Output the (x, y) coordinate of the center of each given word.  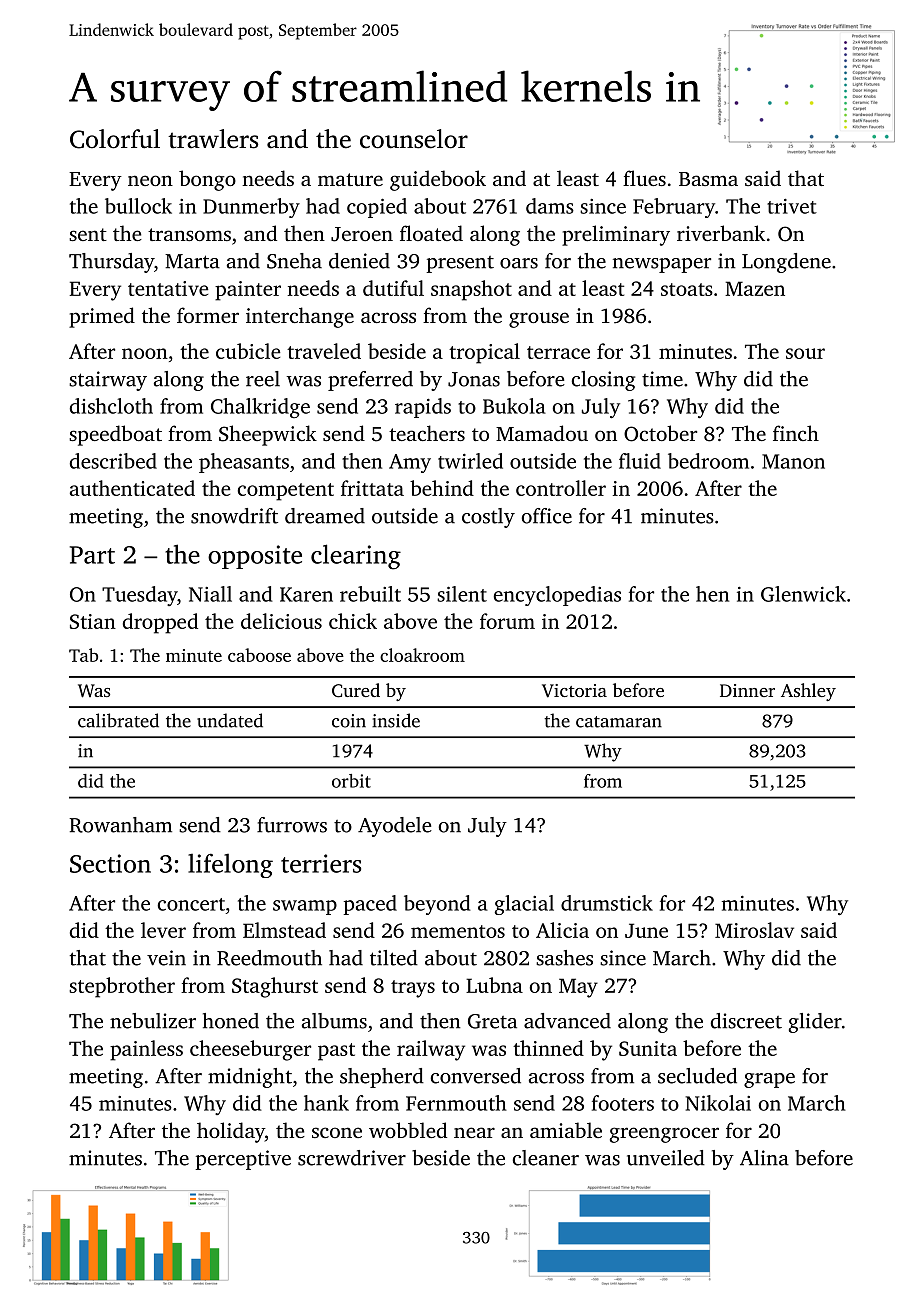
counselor (414, 139)
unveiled (666, 1158)
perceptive (243, 1160)
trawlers (213, 139)
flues (644, 178)
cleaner (545, 1158)
